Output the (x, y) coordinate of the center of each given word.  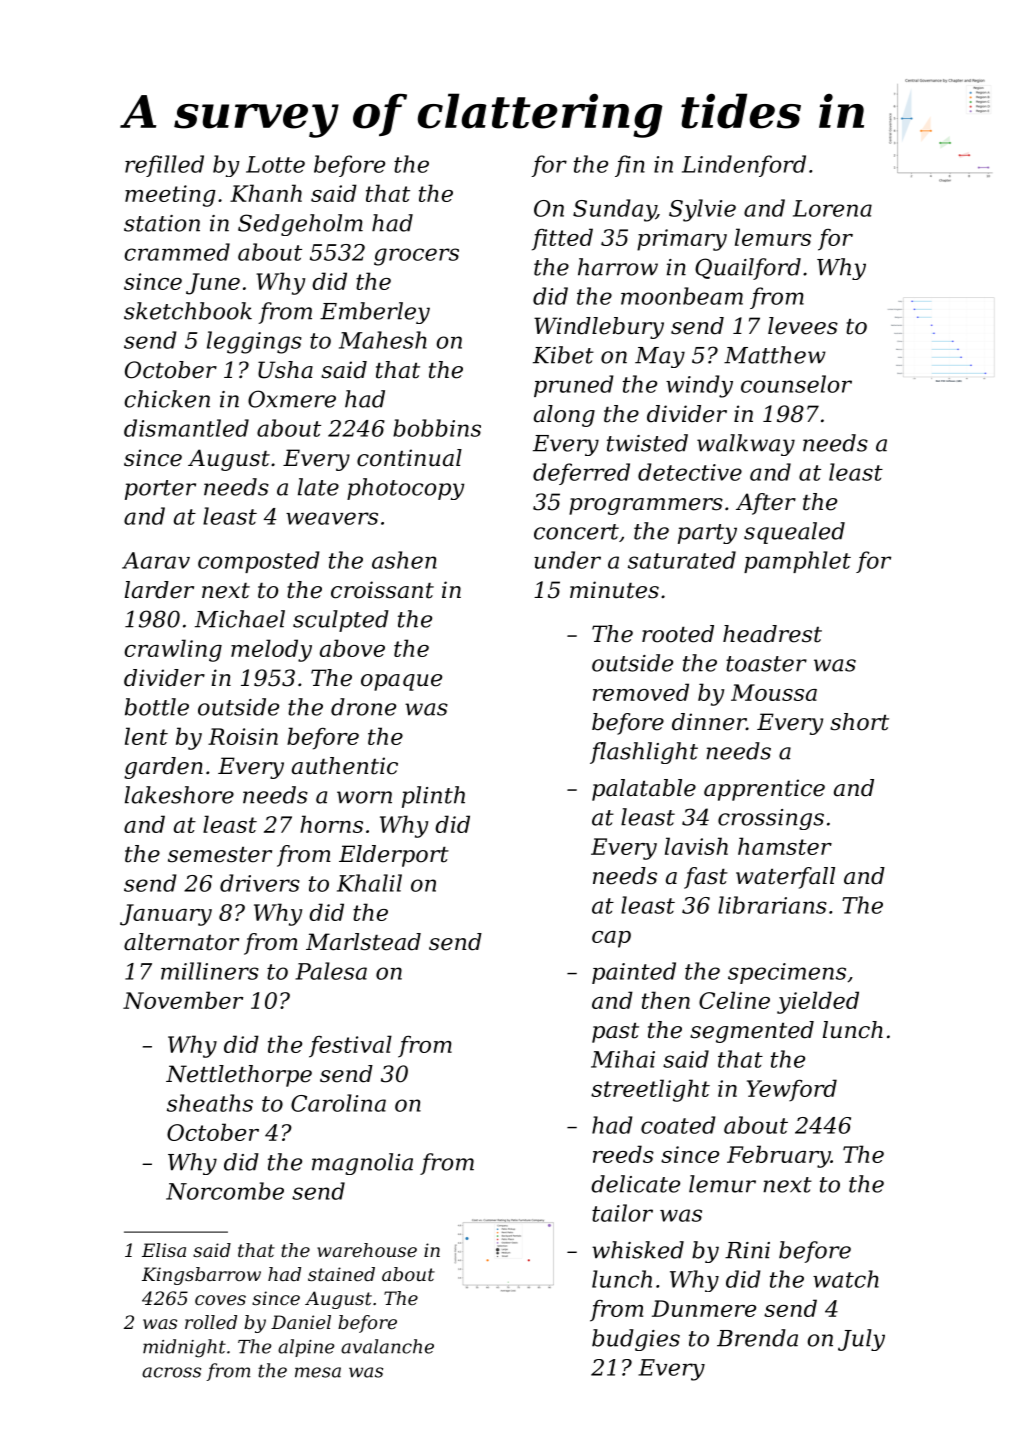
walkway (746, 445)
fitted (562, 239)
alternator (181, 942)
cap (611, 939)
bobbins (437, 428)
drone (363, 707)
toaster (766, 664)
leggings (254, 342)
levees (803, 326)
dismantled (186, 428)
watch (846, 1279)
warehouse (367, 1250)
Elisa (164, 1250)
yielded (818, 1002)
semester (220, 855)
